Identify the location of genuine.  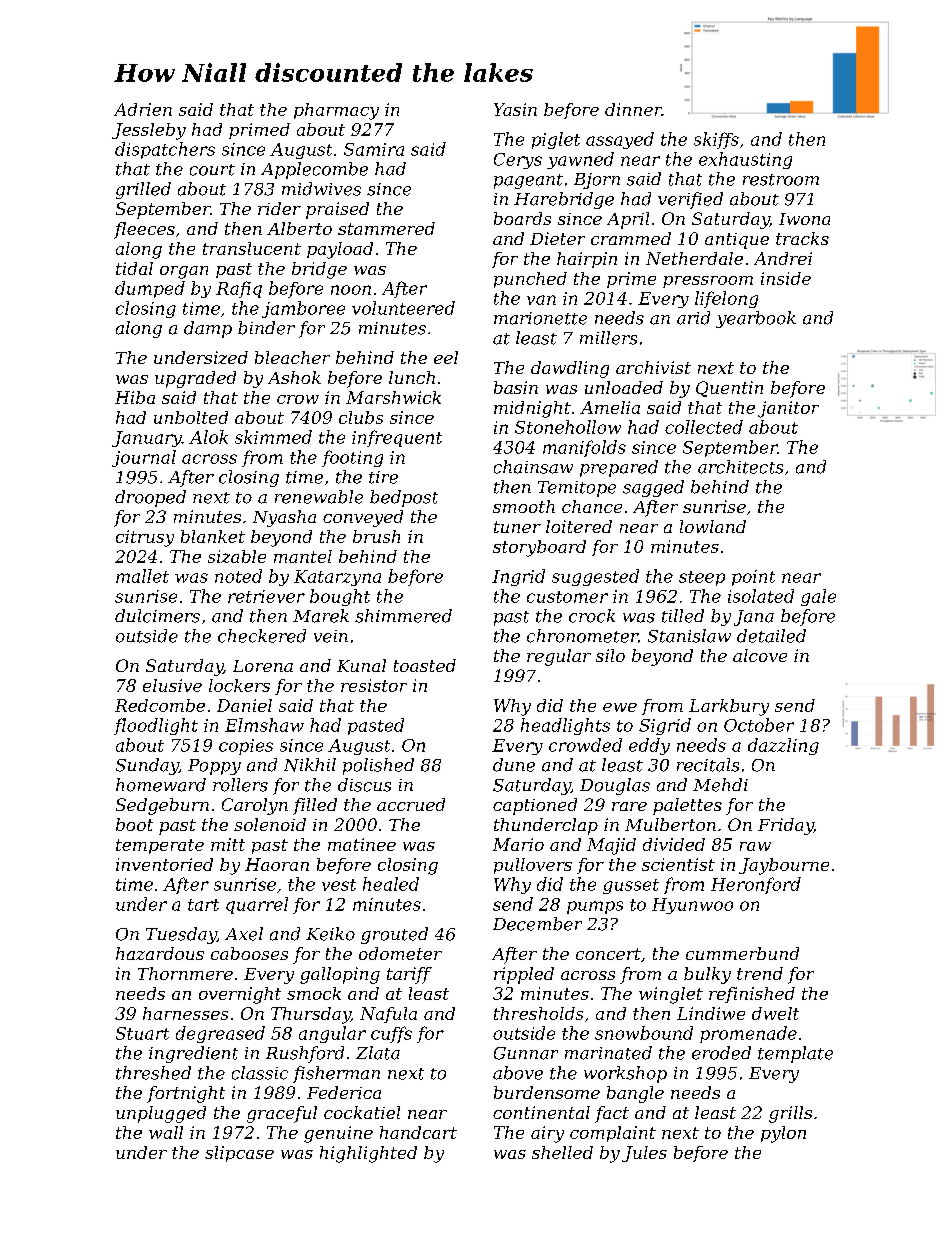
(338, 1134).
